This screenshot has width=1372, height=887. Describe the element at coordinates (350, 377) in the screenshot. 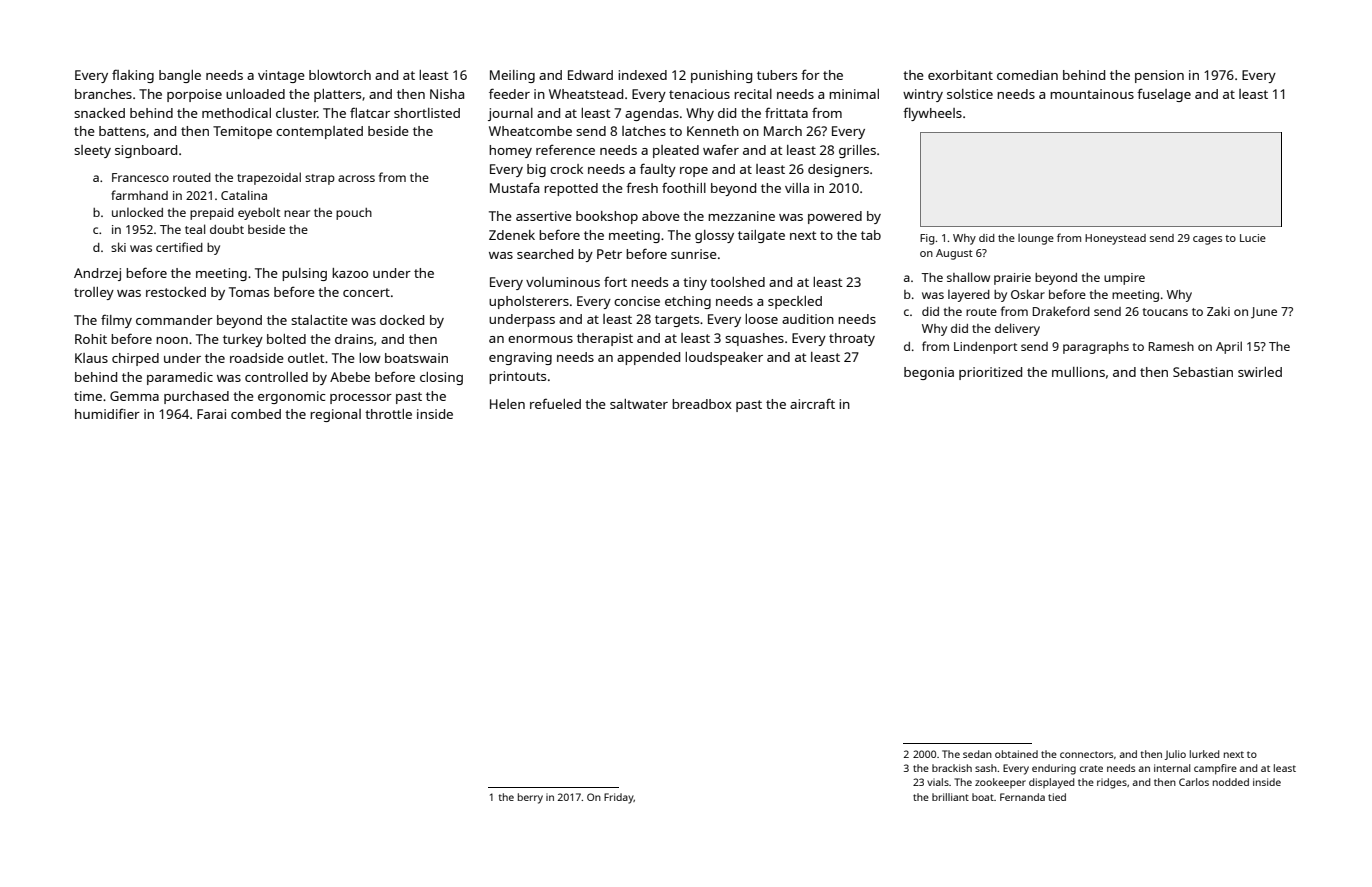

I see `Abebe` at that location.
